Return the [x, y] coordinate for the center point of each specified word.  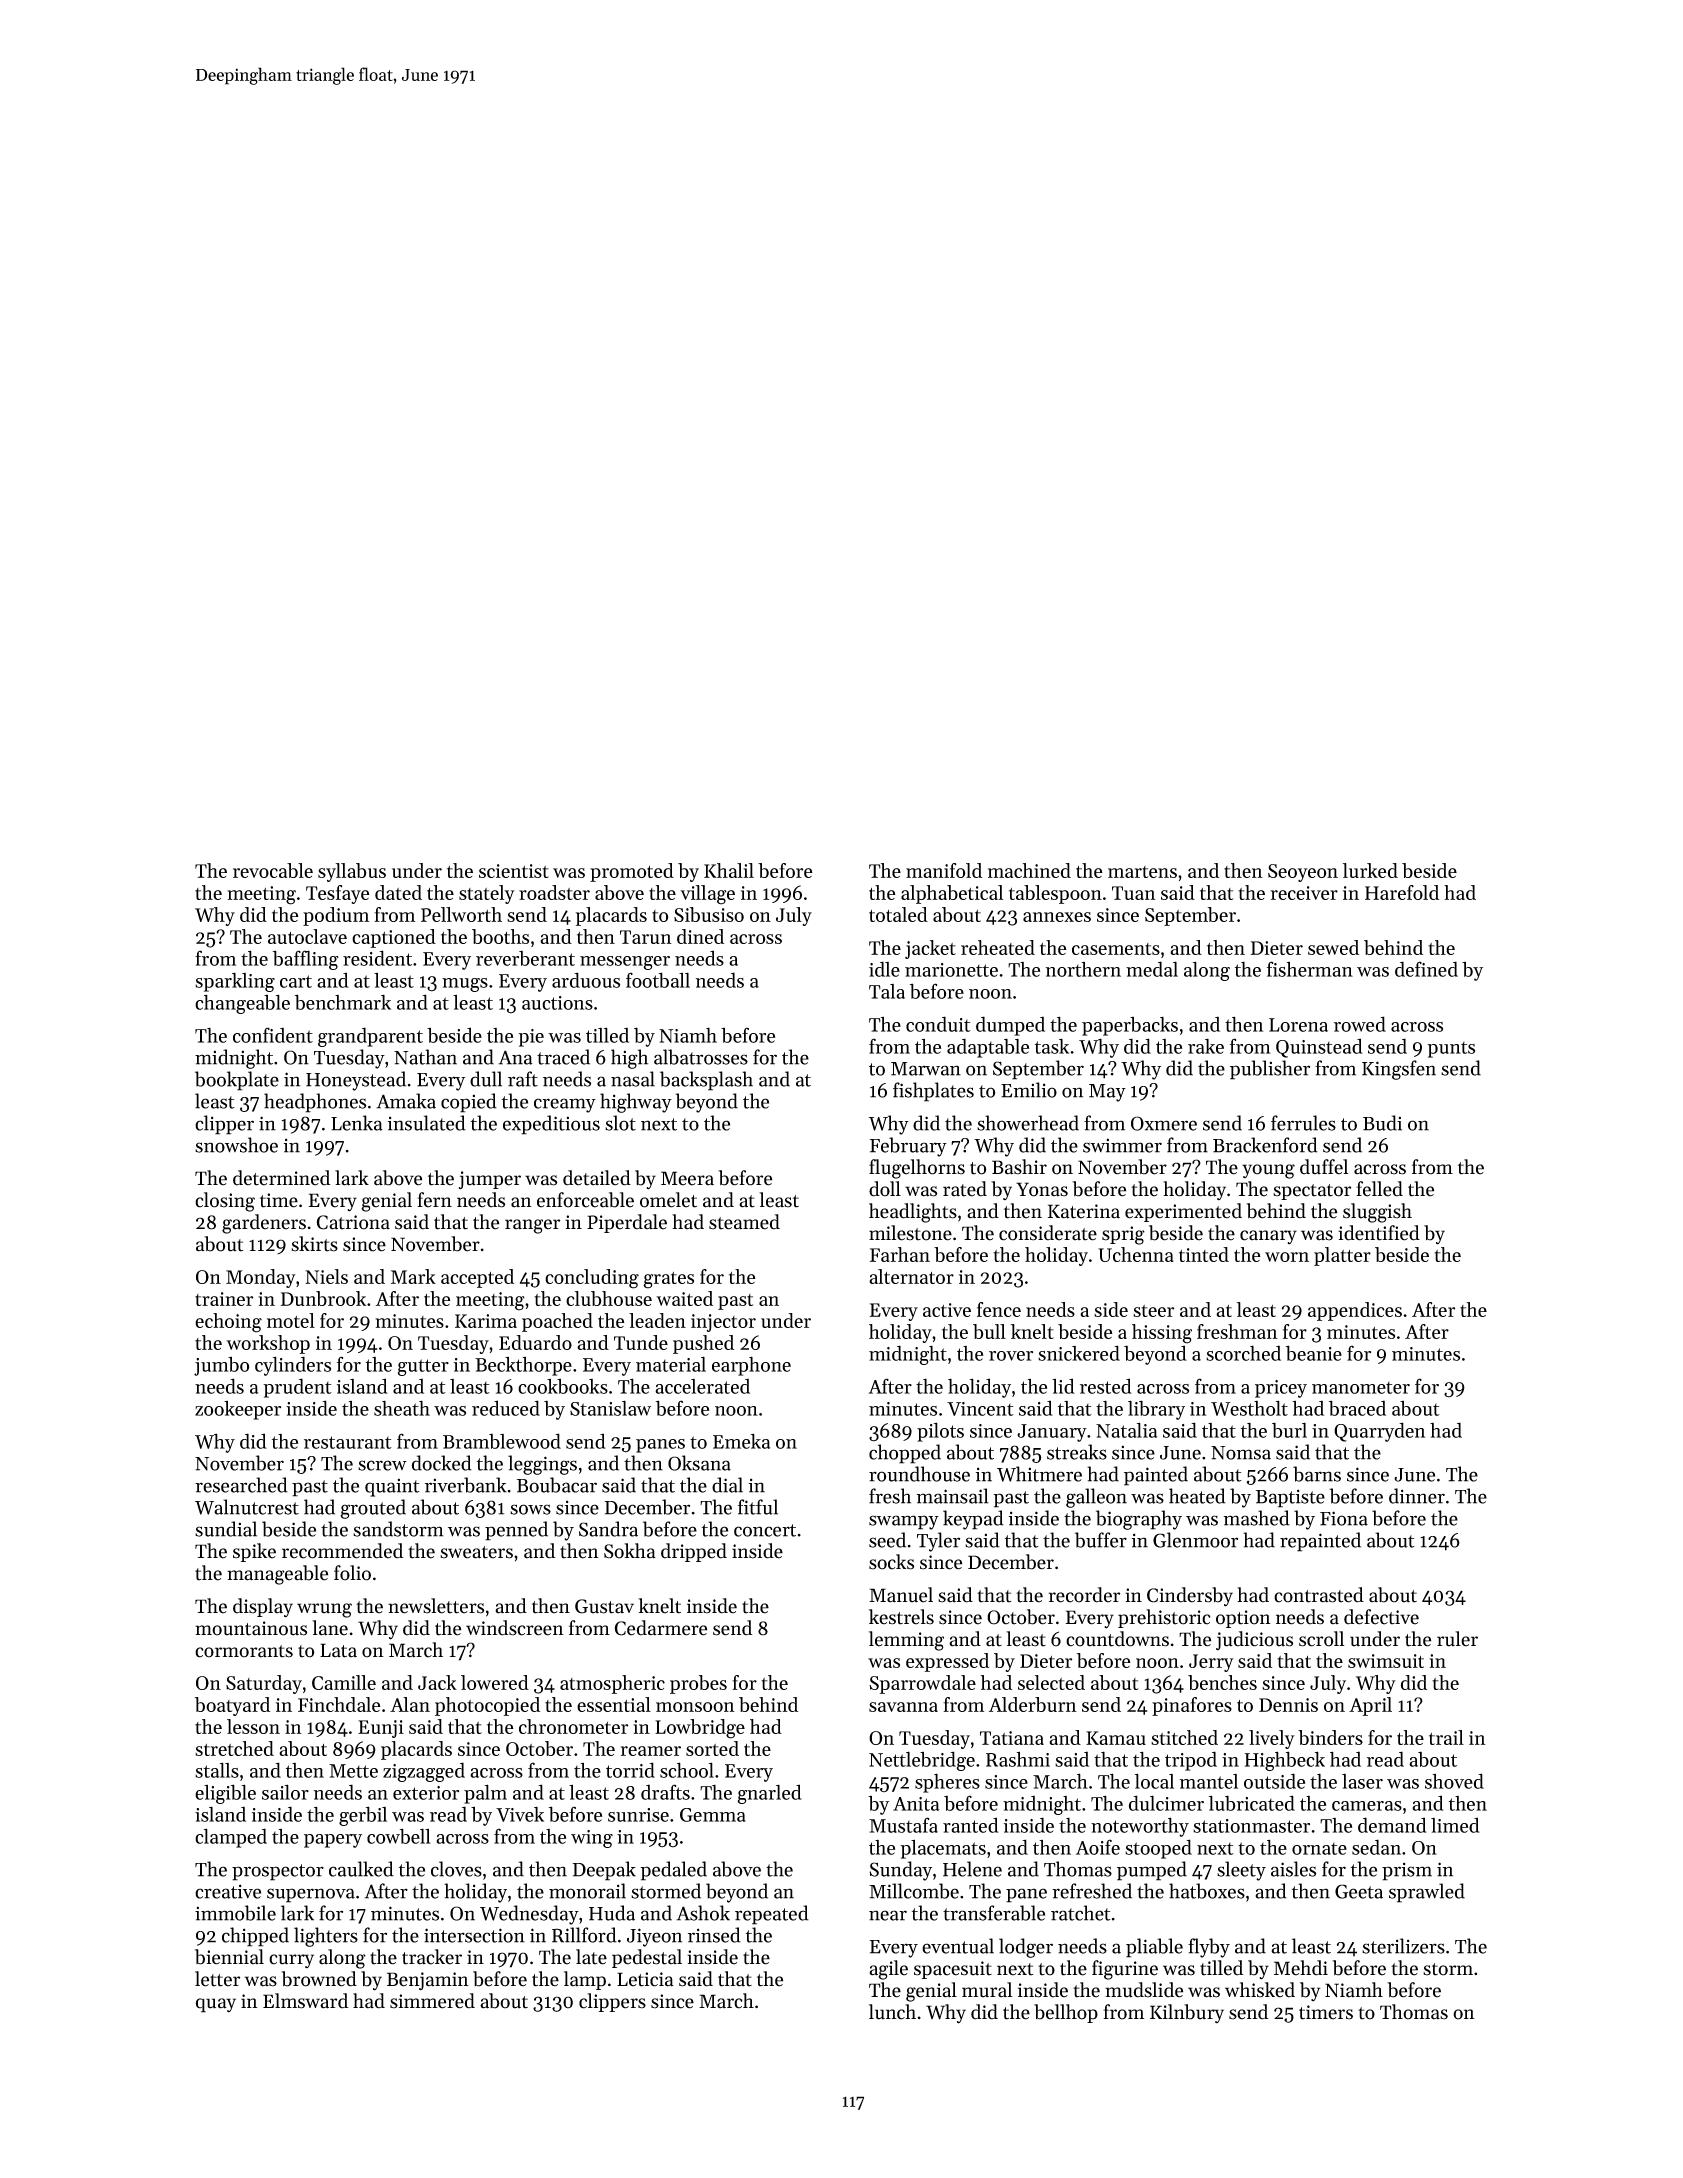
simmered [432, 2001]
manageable [277, 1575]
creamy [565, 1105]
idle [884, 969]
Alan [410, 1704]
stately [487, 894]
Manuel [901, 1595]
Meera [687, 1178]
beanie [1314, 1353]
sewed [1333, 947]
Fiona [1344, 1518]
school [687, 1770]
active [947, 1310]
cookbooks [563, 1386]
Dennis [1288, 1705]
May [1107, 1093]
